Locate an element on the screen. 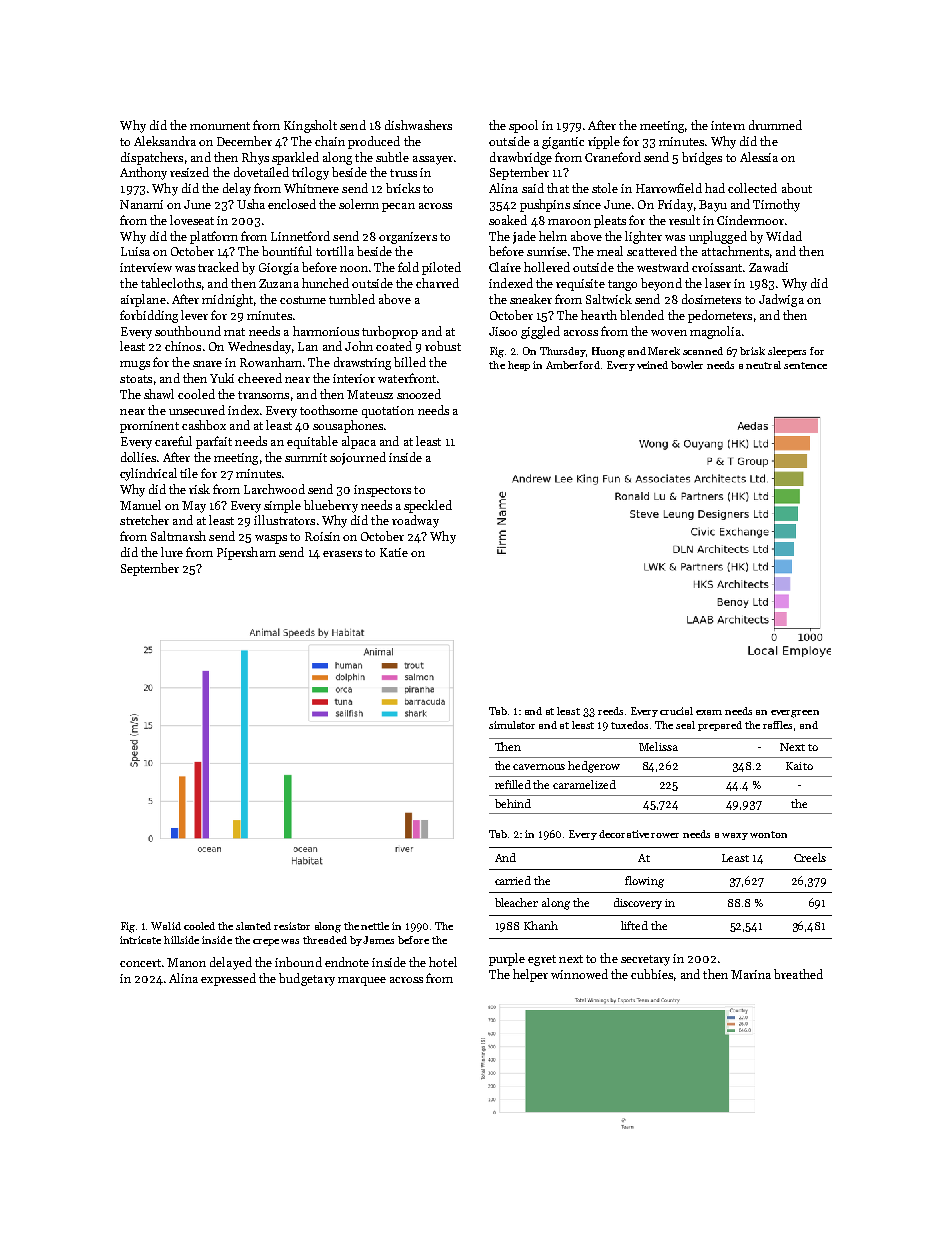  exam is located at coordinates (709, 712).
